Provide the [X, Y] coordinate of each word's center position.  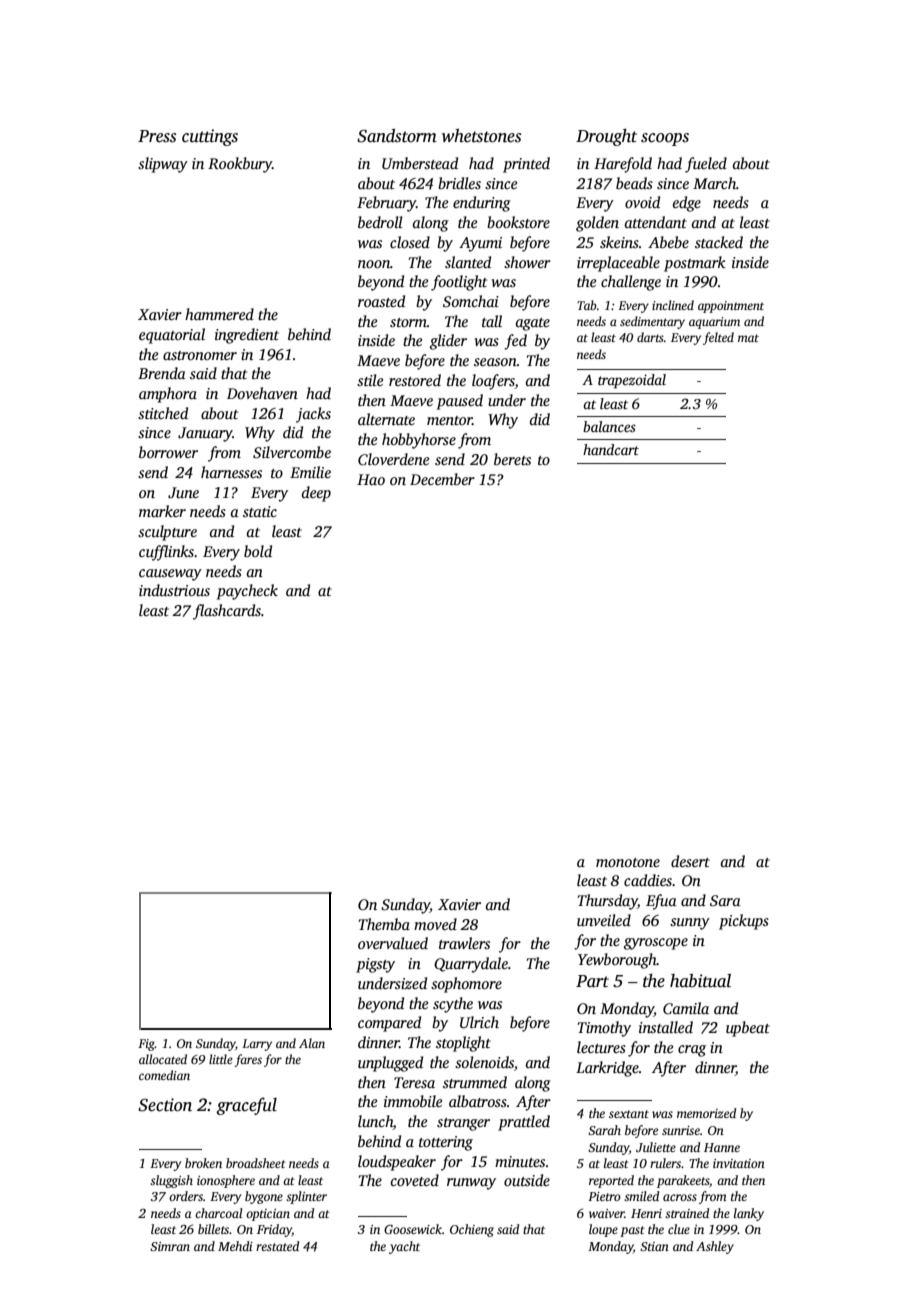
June [183, 493]
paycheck [247, 592]
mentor [450, 420]
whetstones [481, 136]
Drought [606, 137]
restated [277, 1246]
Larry [257, 1045]
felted [718, 338]
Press [157, 136]
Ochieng [472, 1230]
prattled [524, 1123]
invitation [739, 1163]
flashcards [227, 612]
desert [690, 861]
